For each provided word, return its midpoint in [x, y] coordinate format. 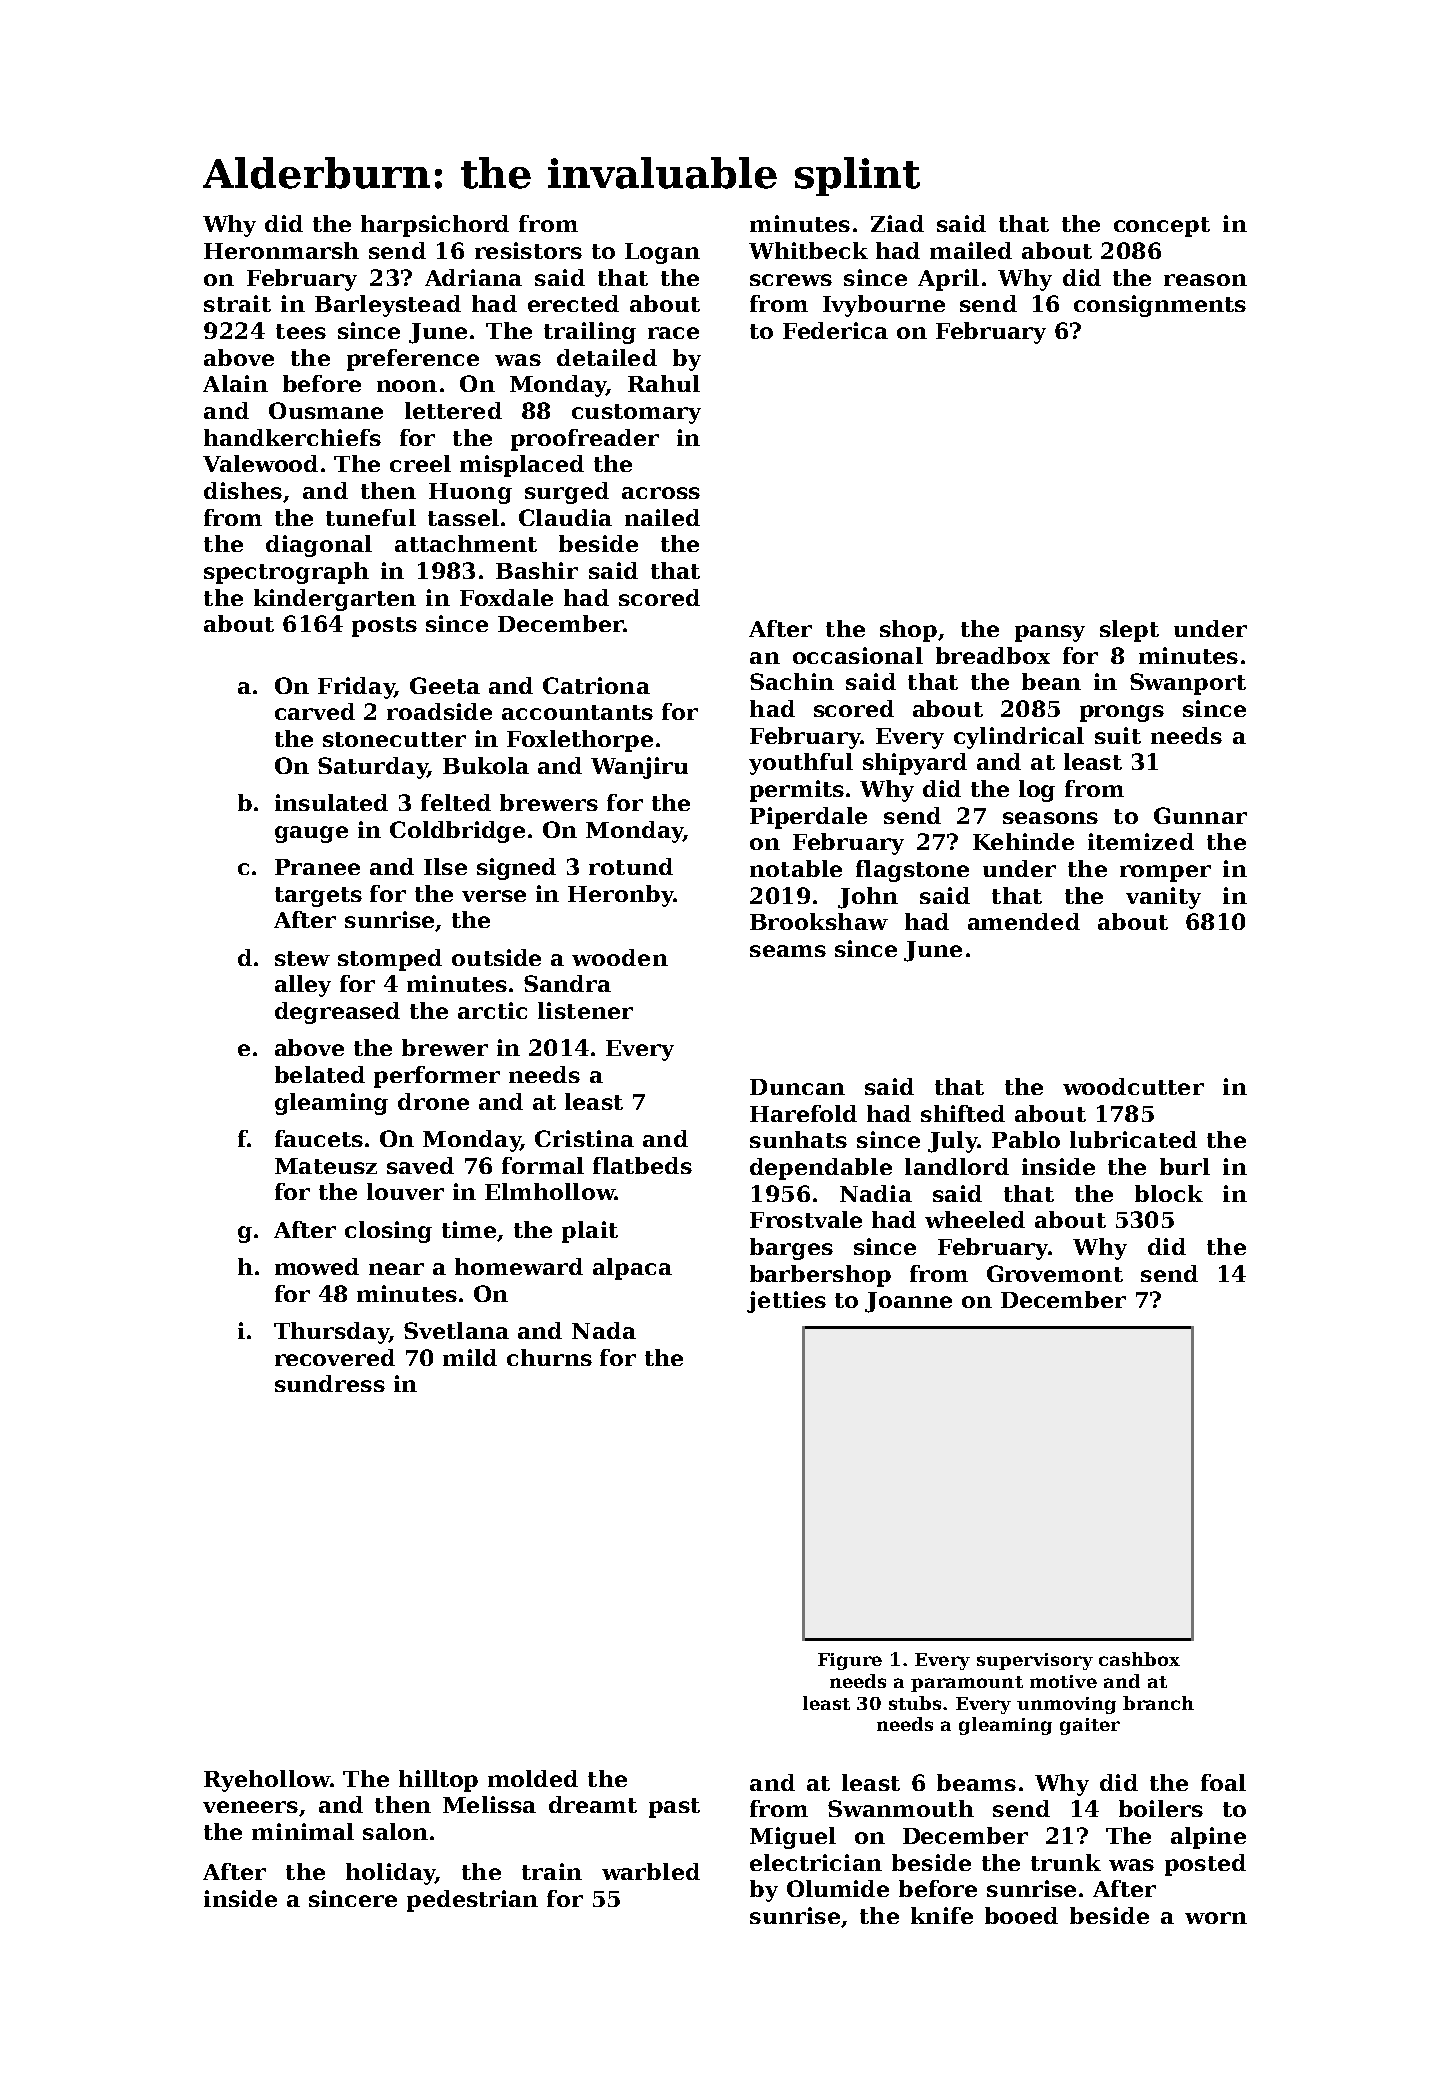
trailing [590, 333]
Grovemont [1055, 1273]
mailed [971, 250]
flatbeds [642, 1165]
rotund [631, 866]
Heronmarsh [281, 250]
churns [549, 1357]
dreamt [593, 1804]
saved [420, 1165]
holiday [390, 1874]
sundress [330, 1383]
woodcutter [1133, 1086]
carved [315, 711]
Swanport [1188, 684]
